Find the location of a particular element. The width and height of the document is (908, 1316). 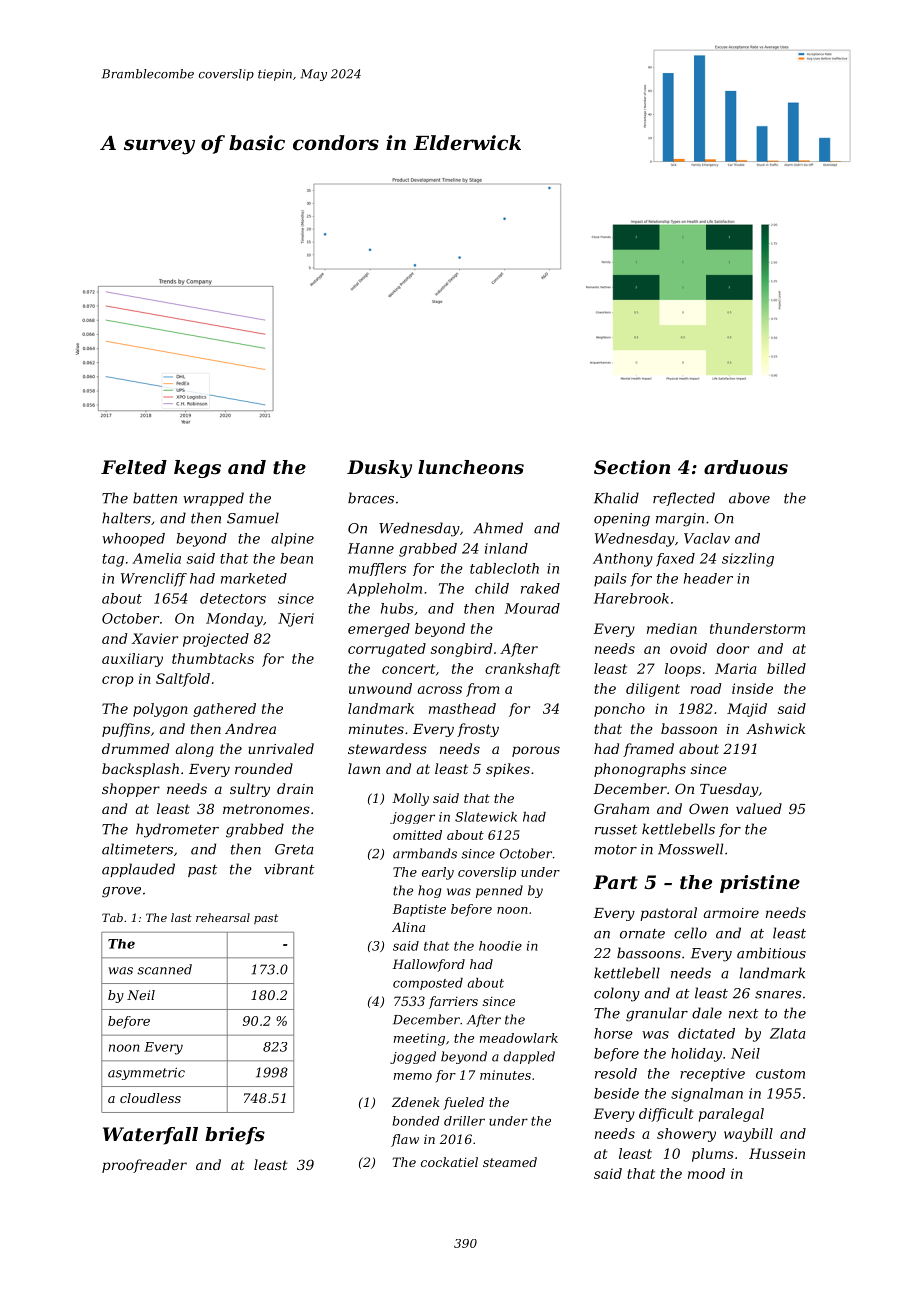

header is located at coordinates (708, 578).
